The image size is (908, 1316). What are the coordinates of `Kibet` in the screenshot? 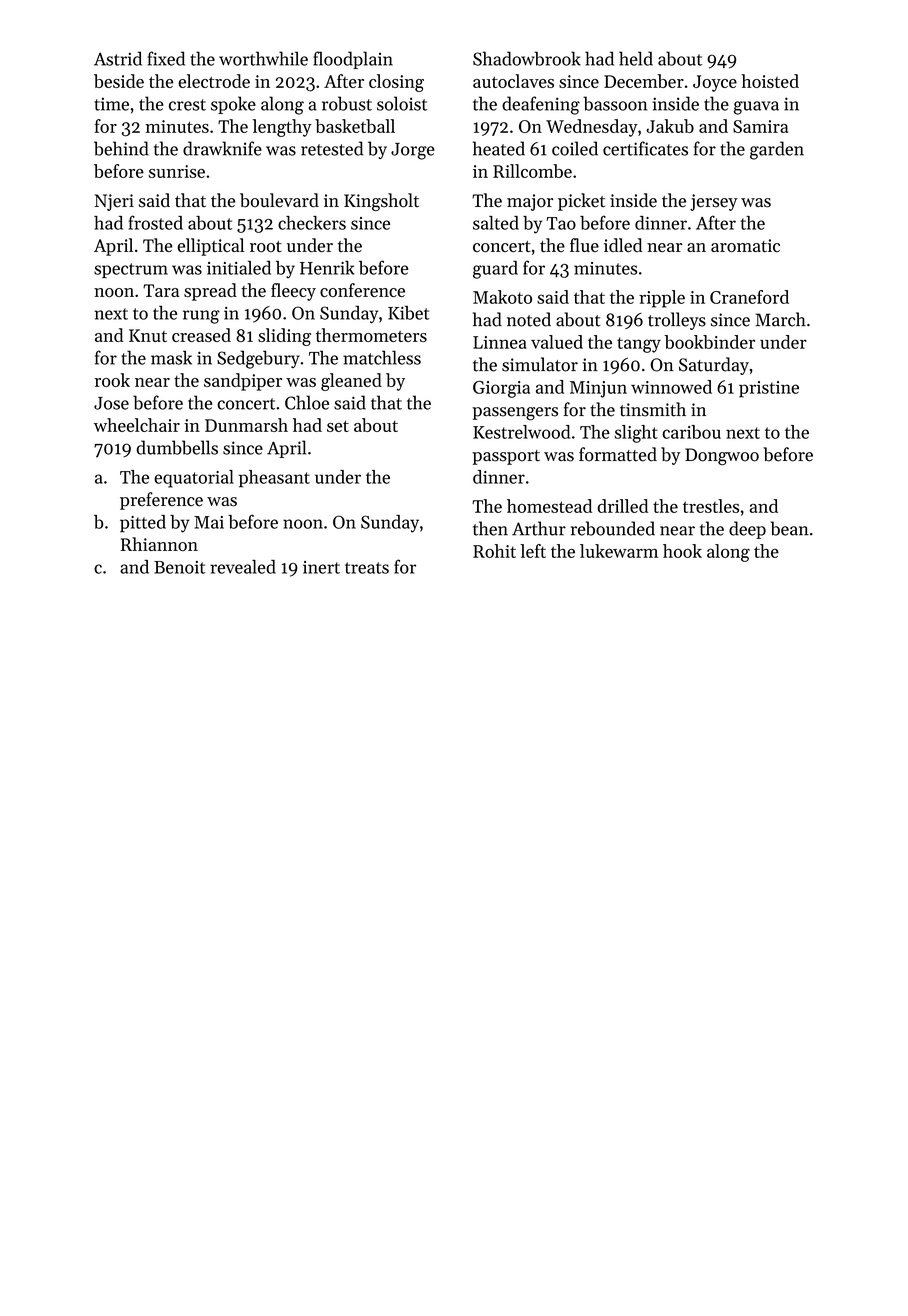 It's located at (409, 313).
